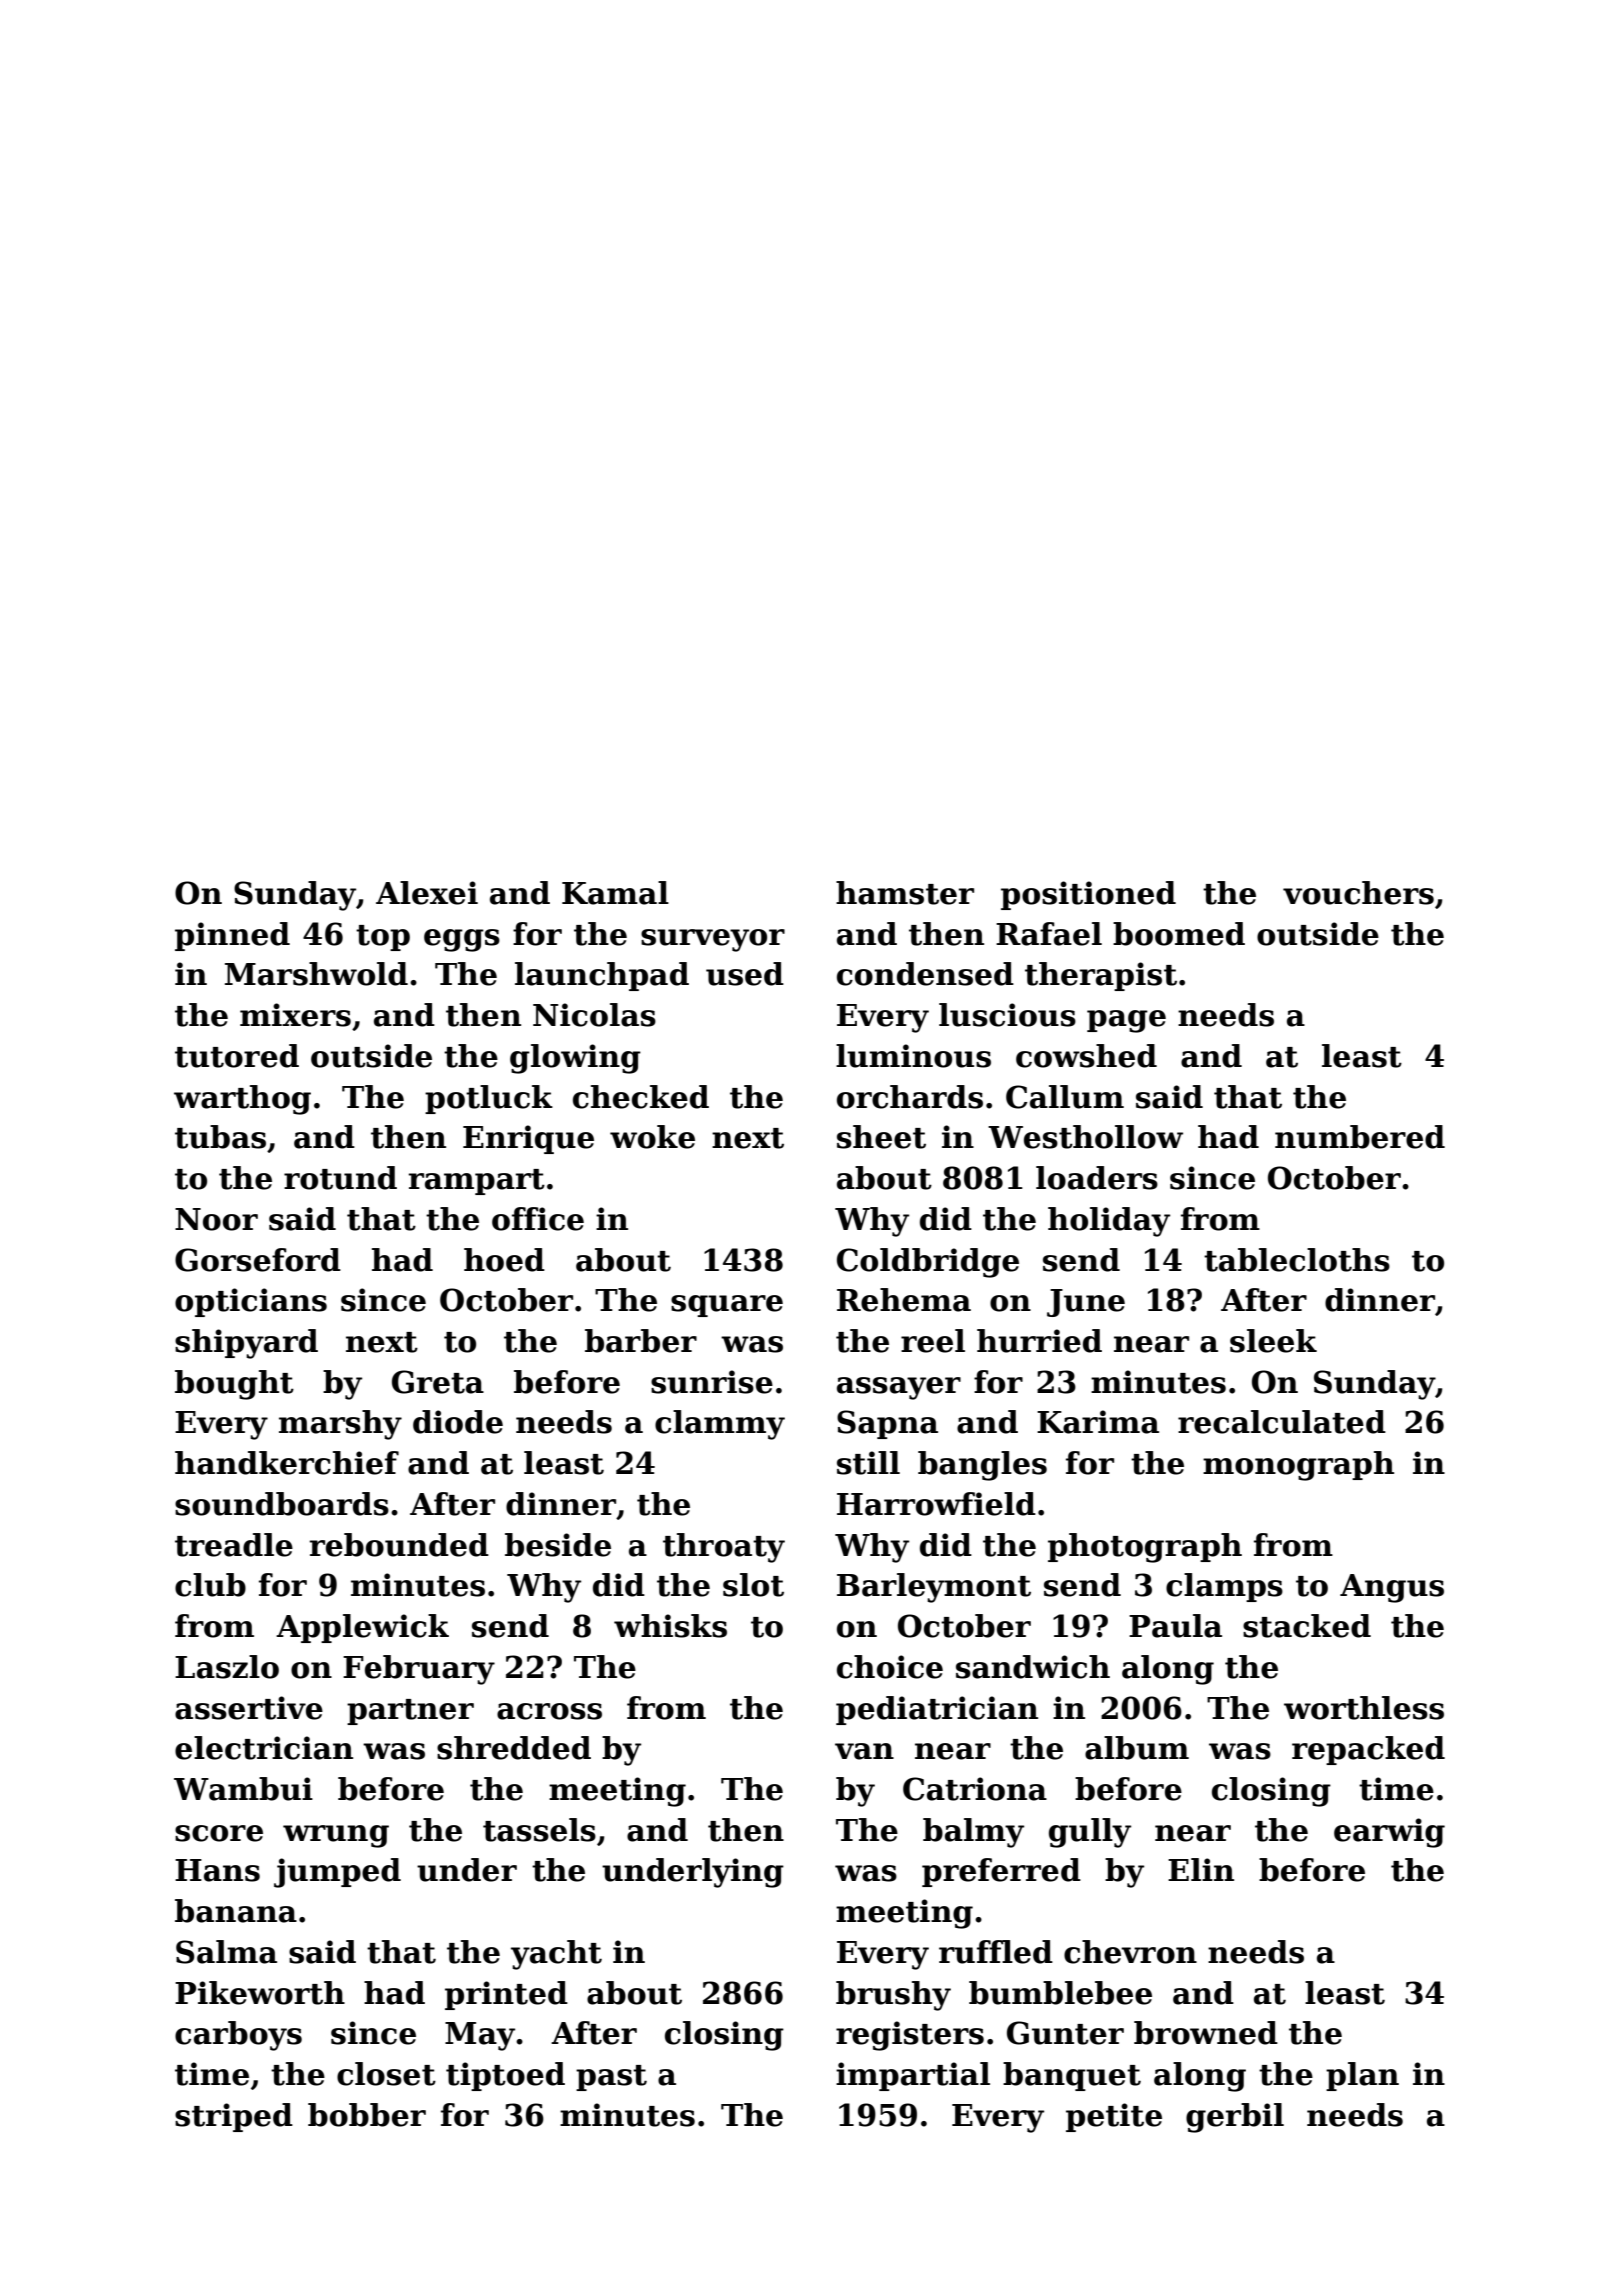 This page has height=2292, width=1620. What do you see at coordinates (611, 2078) in the page?
I see `past` at bounding box center [611, 2078].
